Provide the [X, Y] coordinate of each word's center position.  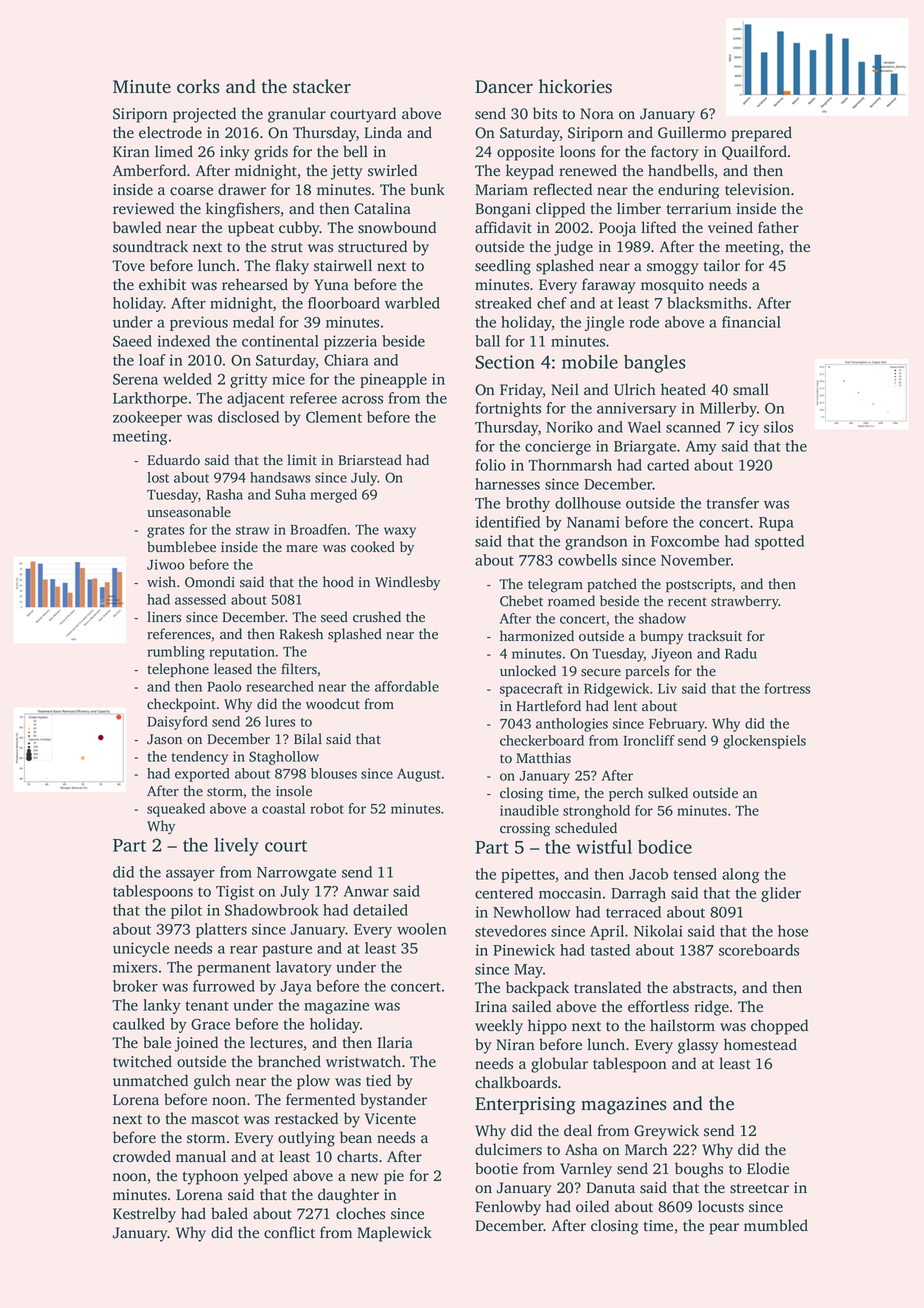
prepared [761, 134]
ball [487, 341]
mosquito [672, 286]
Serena [135, 379]
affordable [407, 686]
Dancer [504, 87]
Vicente [390, 1119]
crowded [142, 1156]
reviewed [143, 208]
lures [280, 721]
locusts [721, 1206]
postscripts [699, 585]
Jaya [296, 988]
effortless [658, 1006]
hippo [547, 1027]
